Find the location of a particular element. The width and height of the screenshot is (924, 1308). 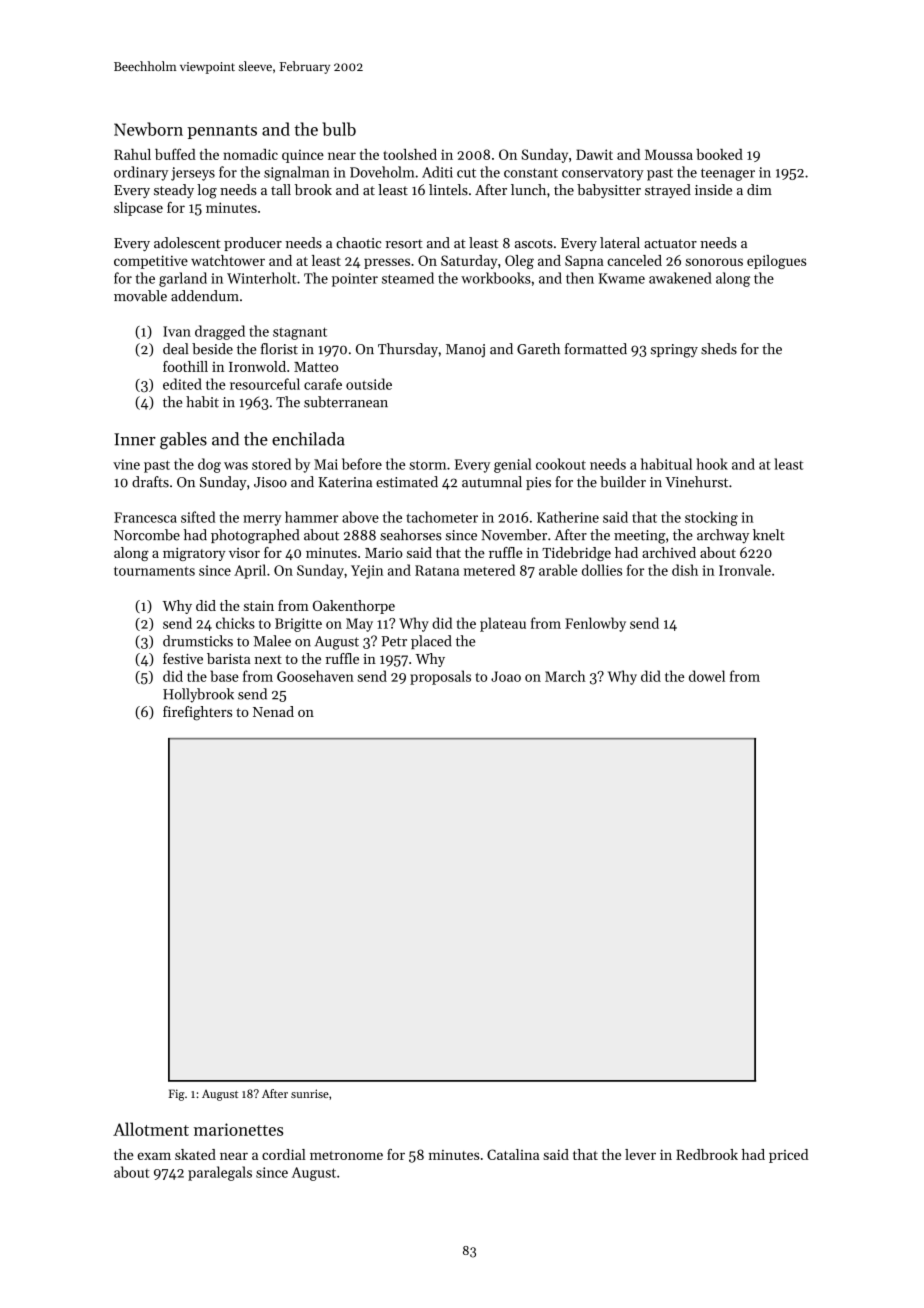

Gareth is located at coordinates (538, 349).
